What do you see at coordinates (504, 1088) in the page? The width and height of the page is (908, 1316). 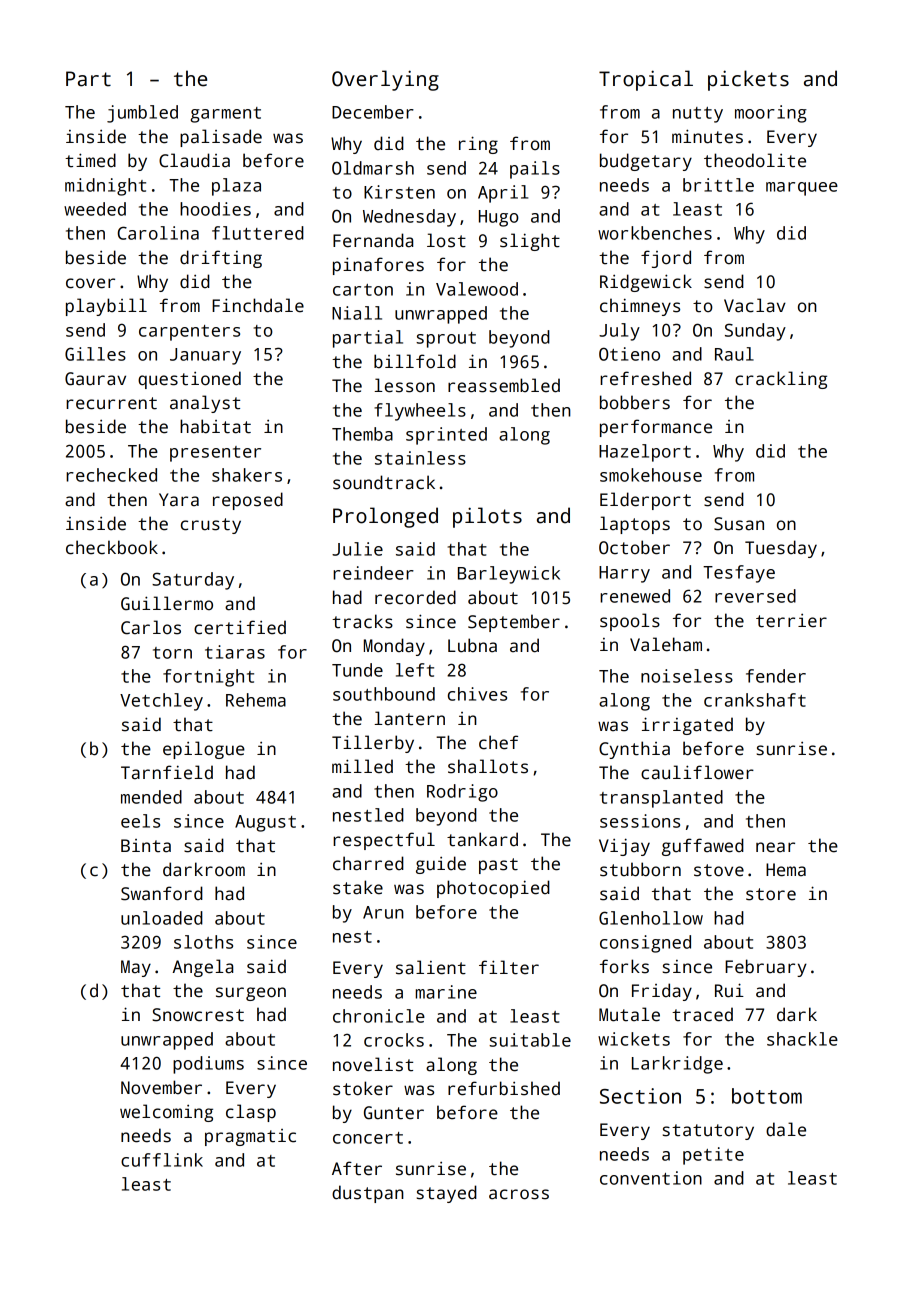 I see `refurbished` at bounding box center [504, 1088].
